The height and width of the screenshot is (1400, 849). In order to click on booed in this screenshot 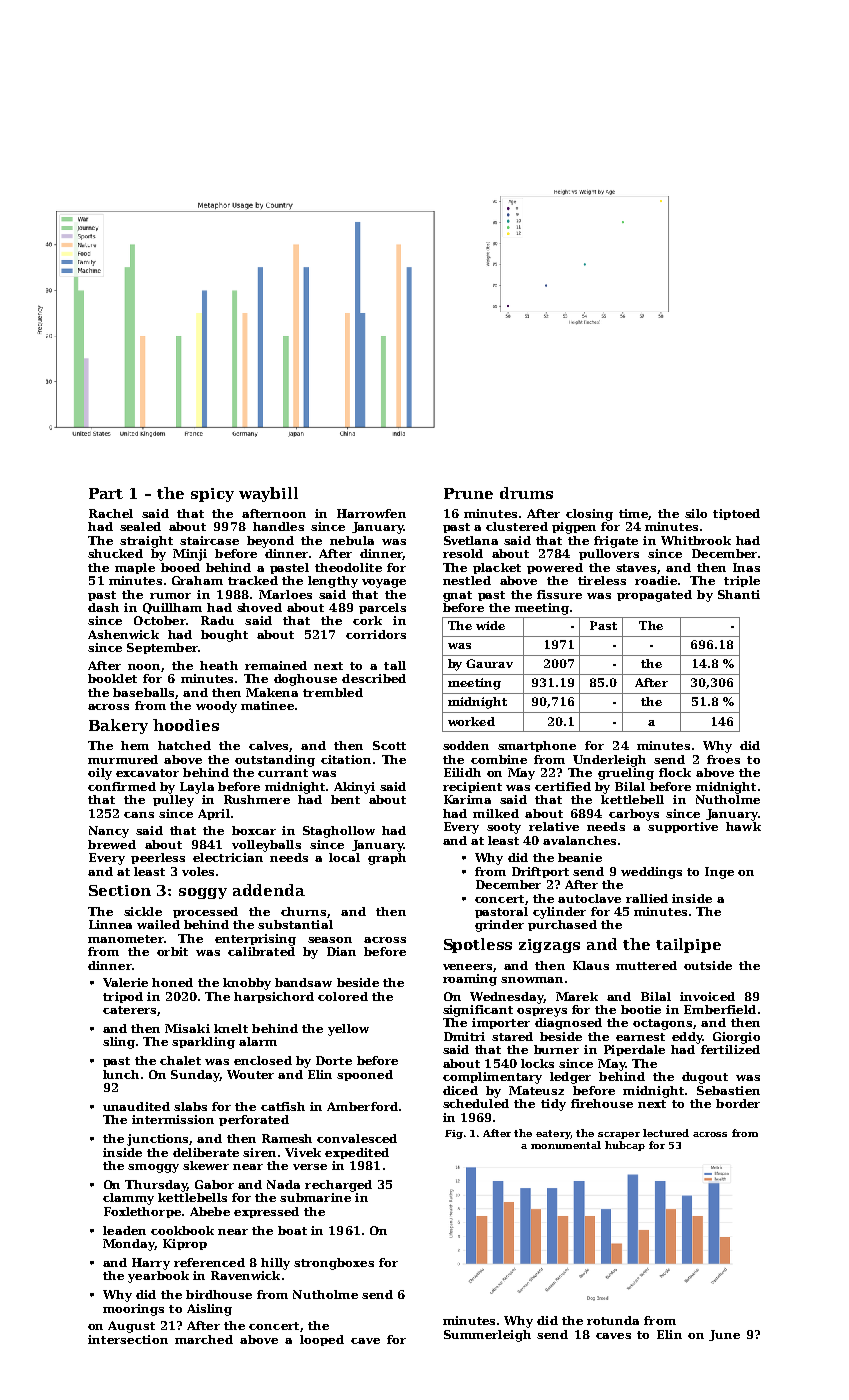, I will do `click(180, 567)`.
